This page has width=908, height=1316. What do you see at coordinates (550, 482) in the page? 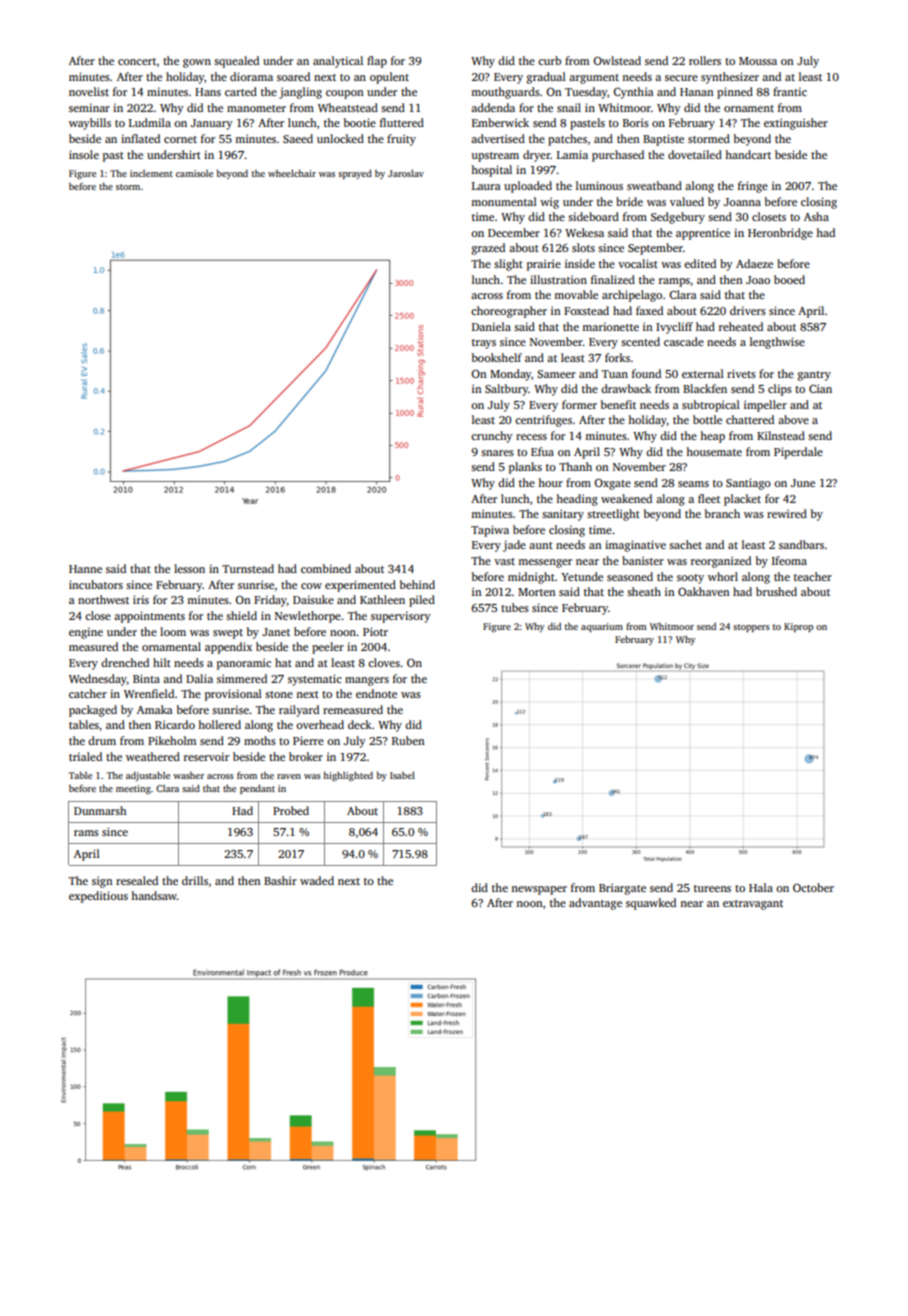
I see `hour` at bounding box center [550, 482].
